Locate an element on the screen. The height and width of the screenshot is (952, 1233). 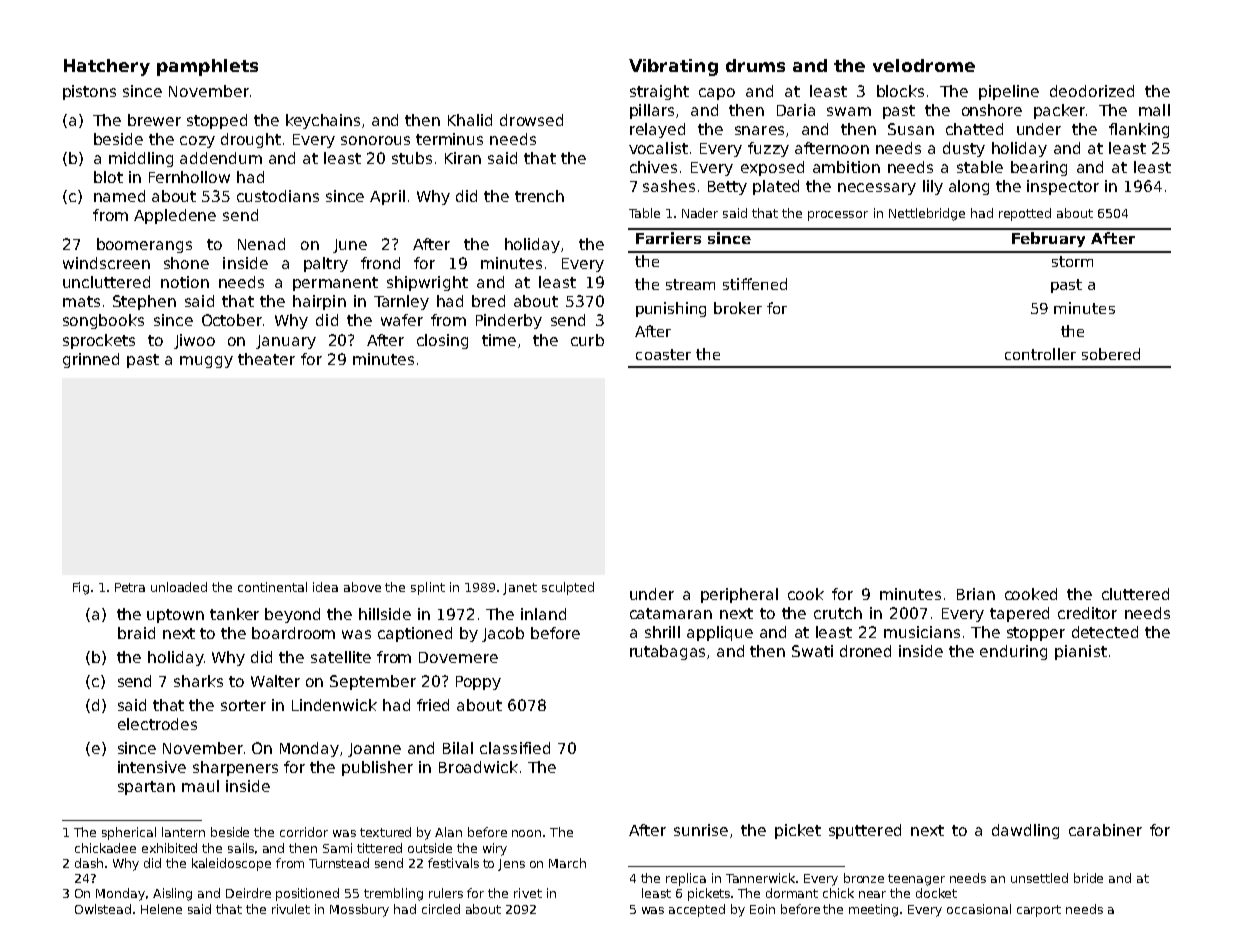
braid is located at coordinates (136, 633).
